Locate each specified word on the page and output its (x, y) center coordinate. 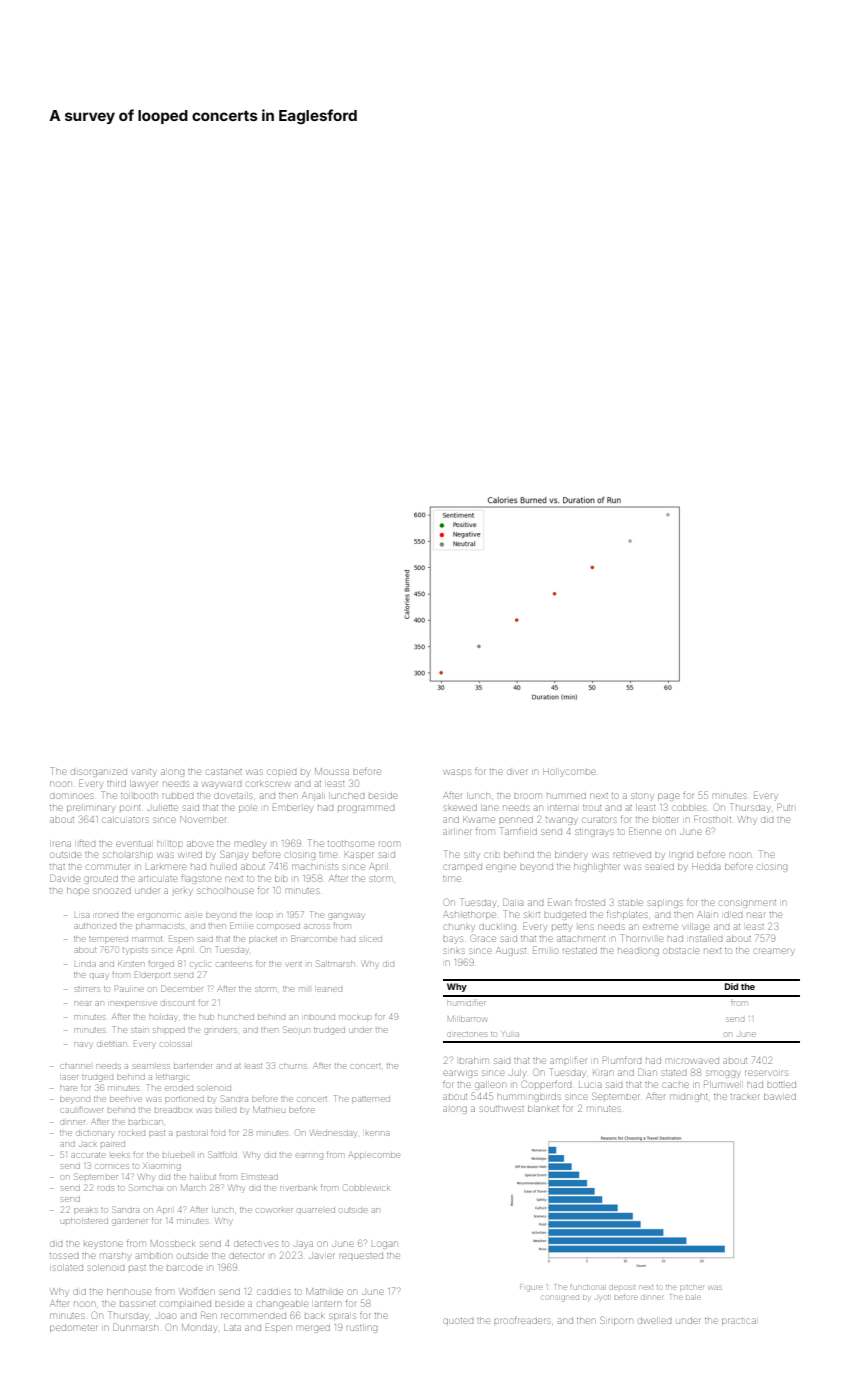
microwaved (692, 1061)
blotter (665, 820)
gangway (346, 916)
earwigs (460, 1074)
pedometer (73, 1328)
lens (586, 927)
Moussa (332, 771)
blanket (543, 1109)
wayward (222, 785)
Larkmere (166, 867)
